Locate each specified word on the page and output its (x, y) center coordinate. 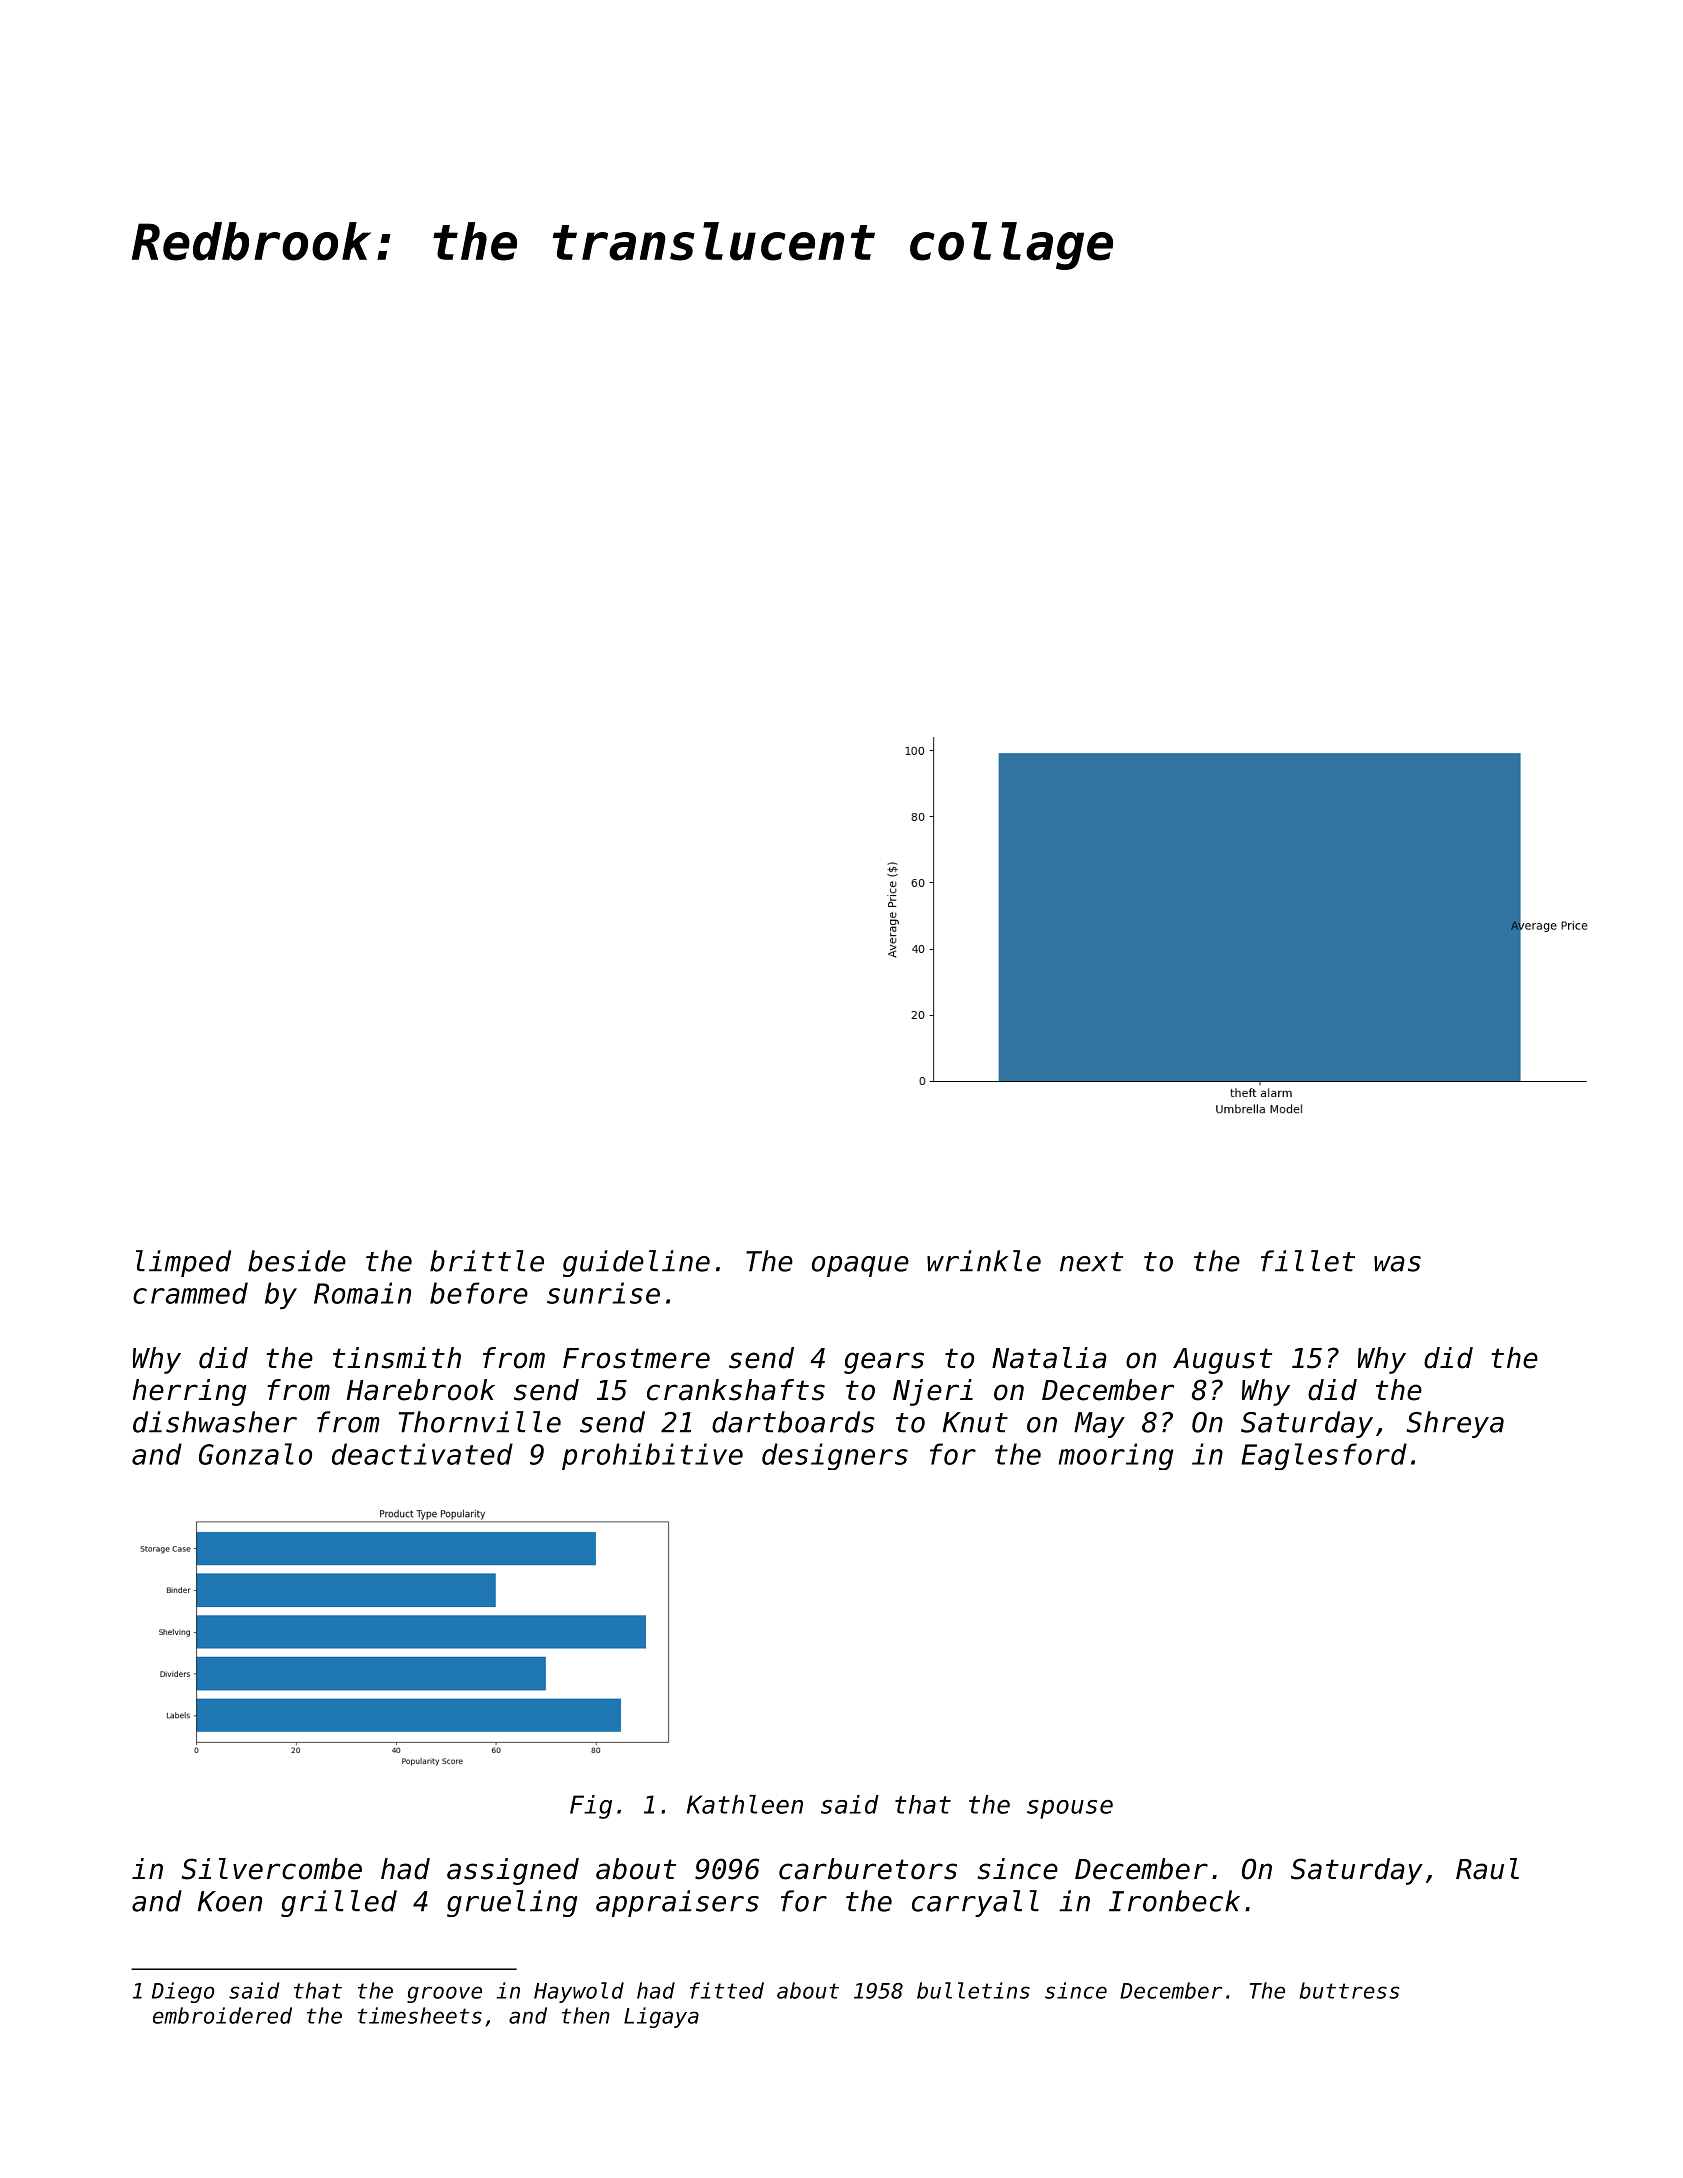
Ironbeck (1174, 1901)
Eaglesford (1324, 1456)
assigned (513, 1871)
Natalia (1049, 1358)
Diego (183, 1992)
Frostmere (636, 1358)
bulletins (973, 1990)
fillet (1308, 1261)
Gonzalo (255, 1454)
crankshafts (736, 1390)
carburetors (868, 1869)
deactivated (422, 1454)
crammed (190, 1293)
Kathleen (745, 1804)
